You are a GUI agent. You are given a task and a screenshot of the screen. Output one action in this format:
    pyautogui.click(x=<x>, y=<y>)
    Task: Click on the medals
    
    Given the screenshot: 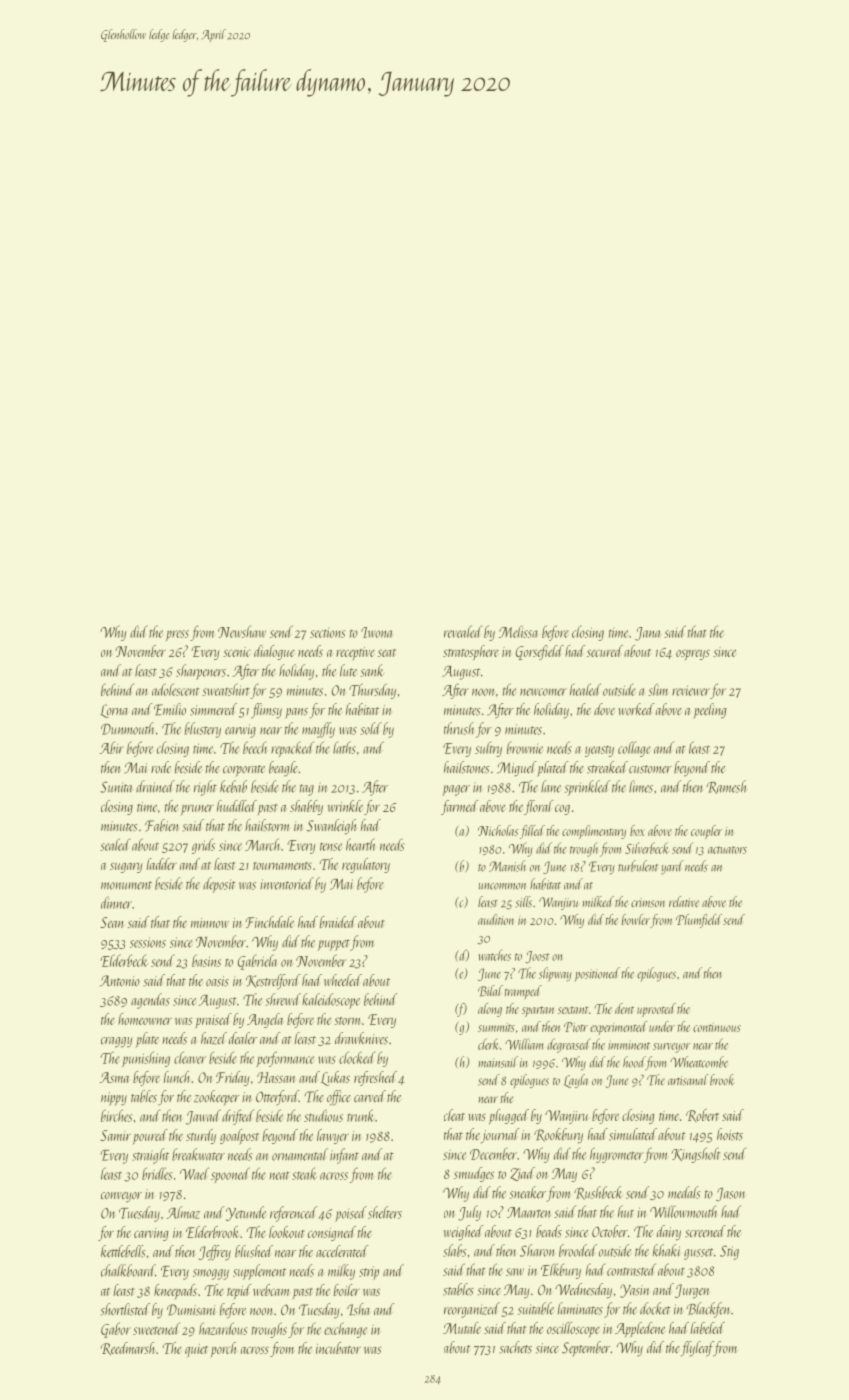 What is the action you would take?
    pyautogui.click(x=684, y=1192)
